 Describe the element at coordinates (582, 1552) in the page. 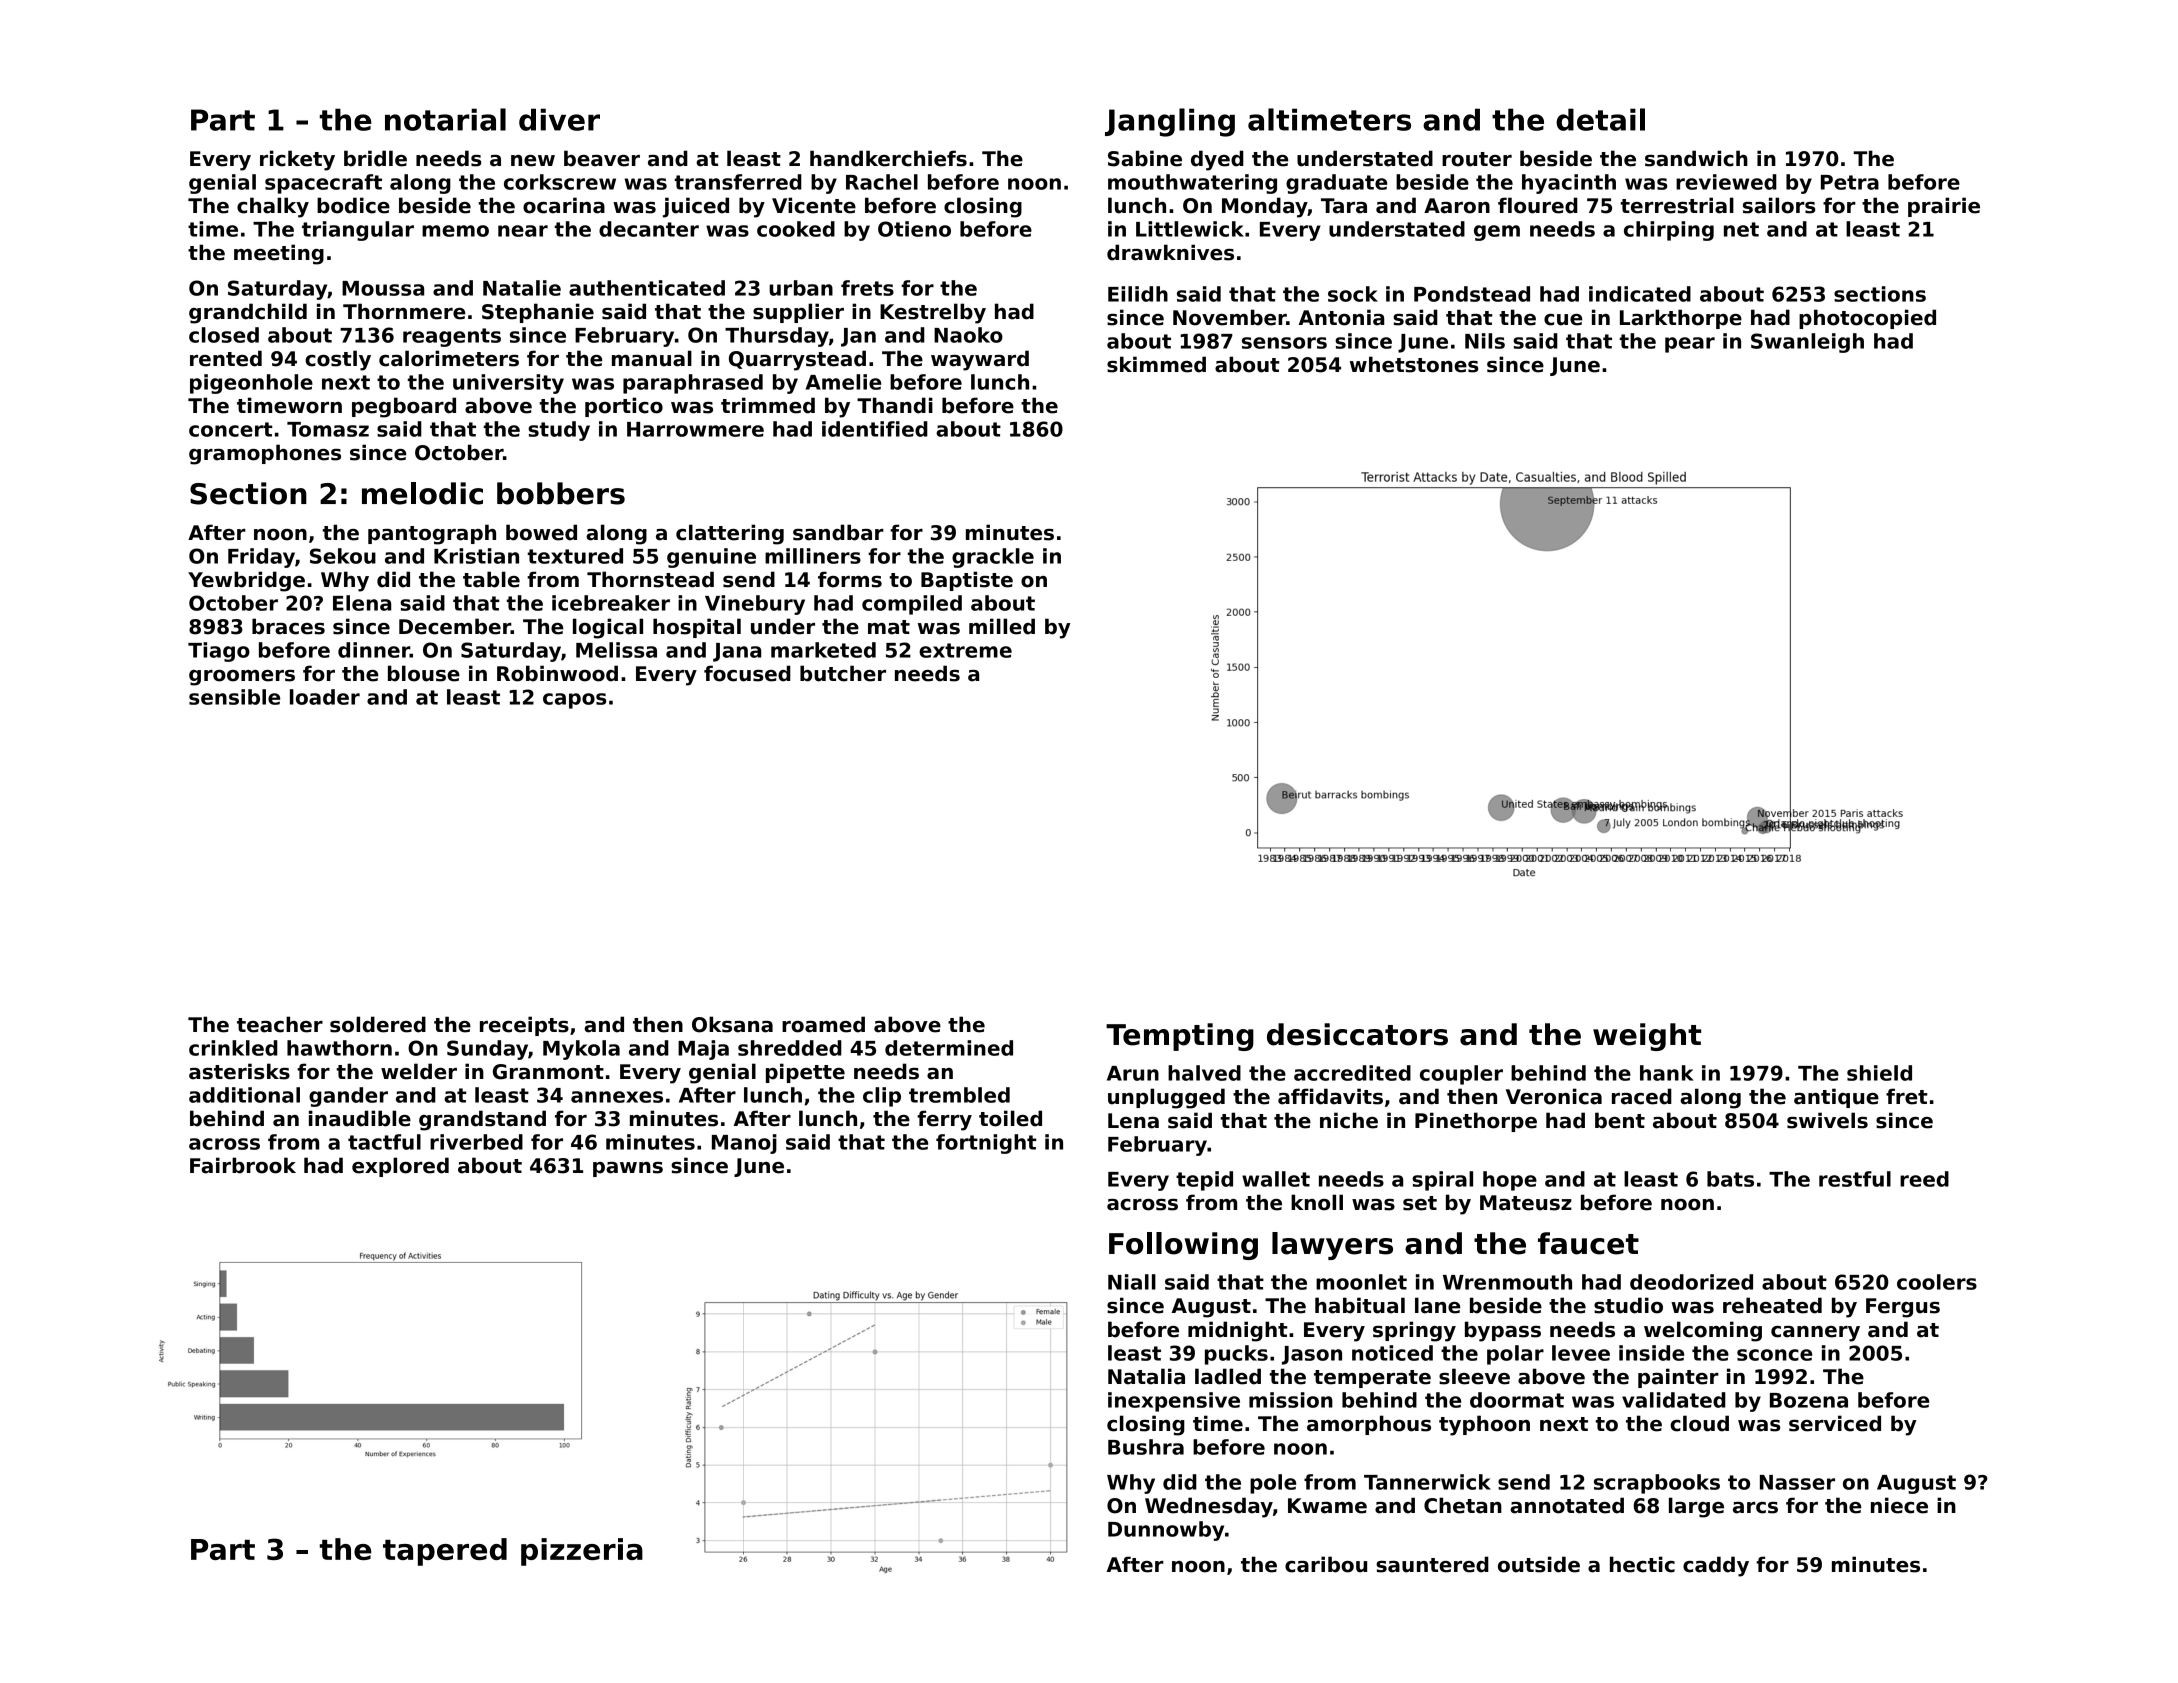

I see `pizzeria` at that location.
